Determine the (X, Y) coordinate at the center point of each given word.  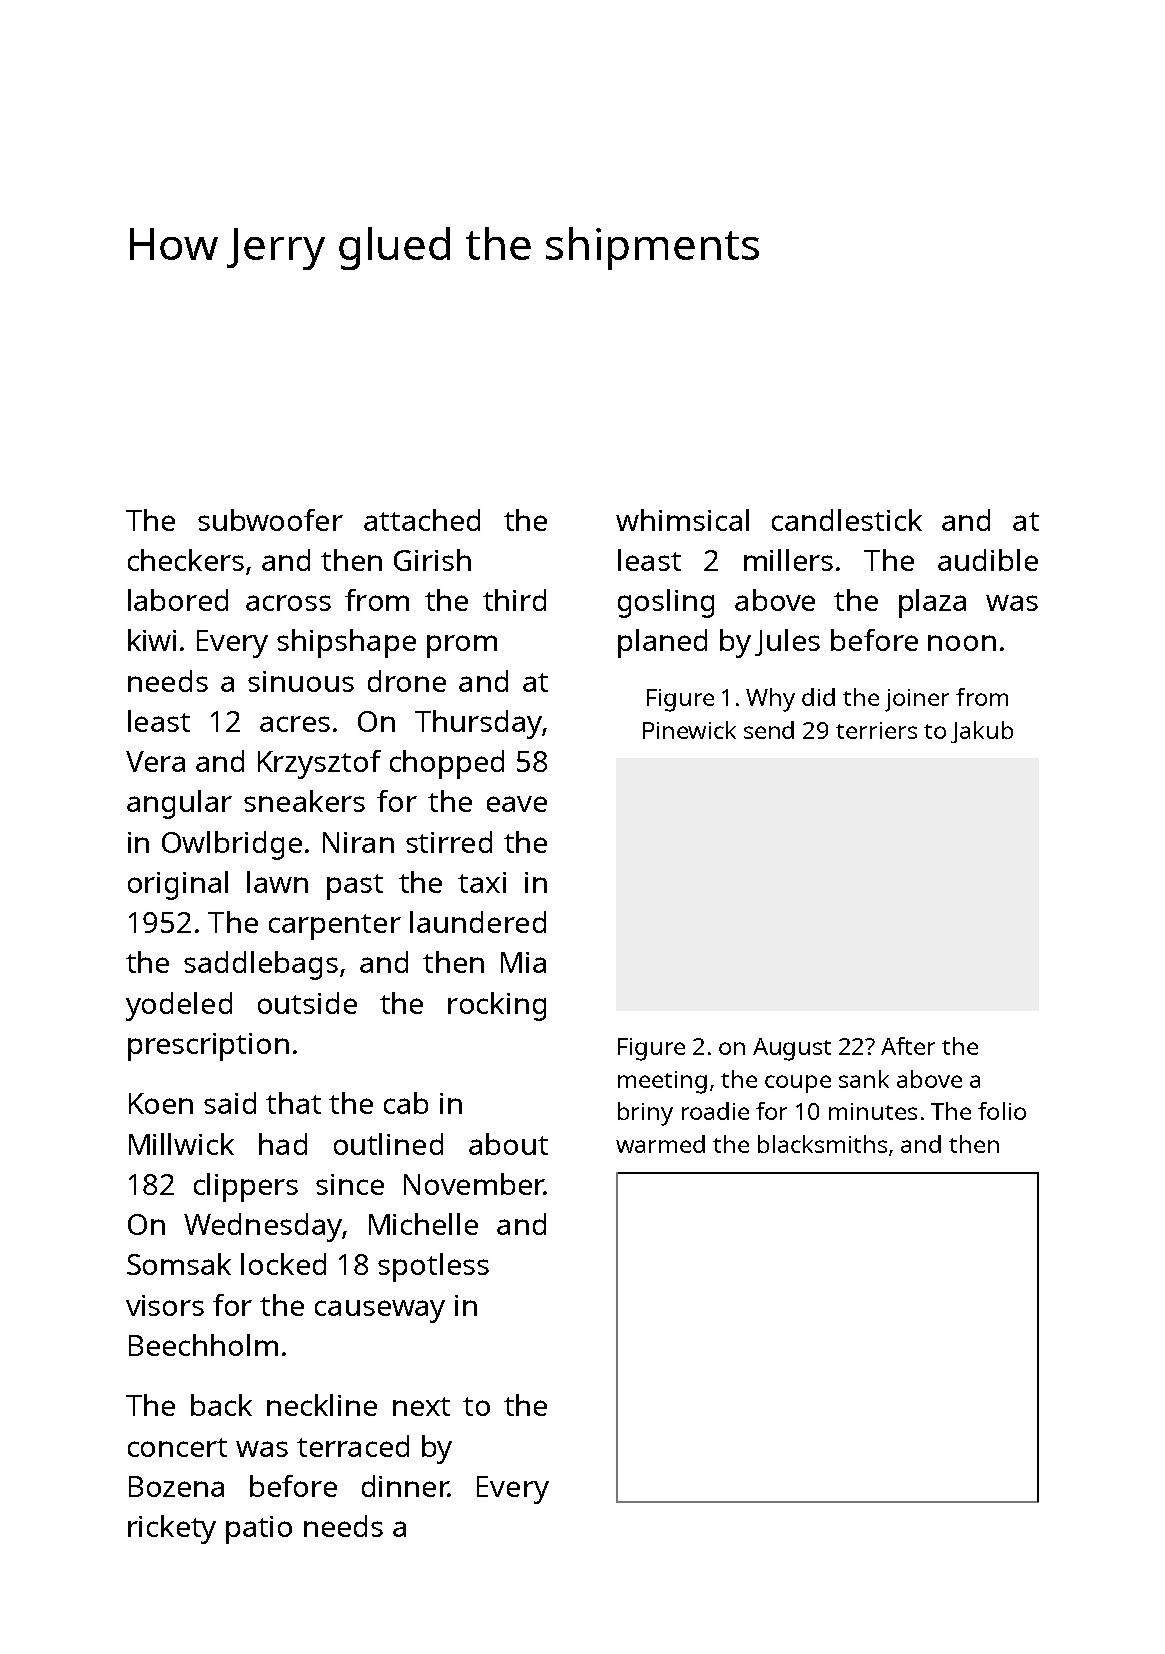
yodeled (179, 1006)
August (792, 1049)
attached (422, 520)
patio (259, 1530)
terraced (353, 1446)
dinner (405, 1486)
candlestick (847, 520)
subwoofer (270, 520)
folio (1002, 1111)
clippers (246, 1187)
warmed (660, 1144)
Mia (523, 962)
